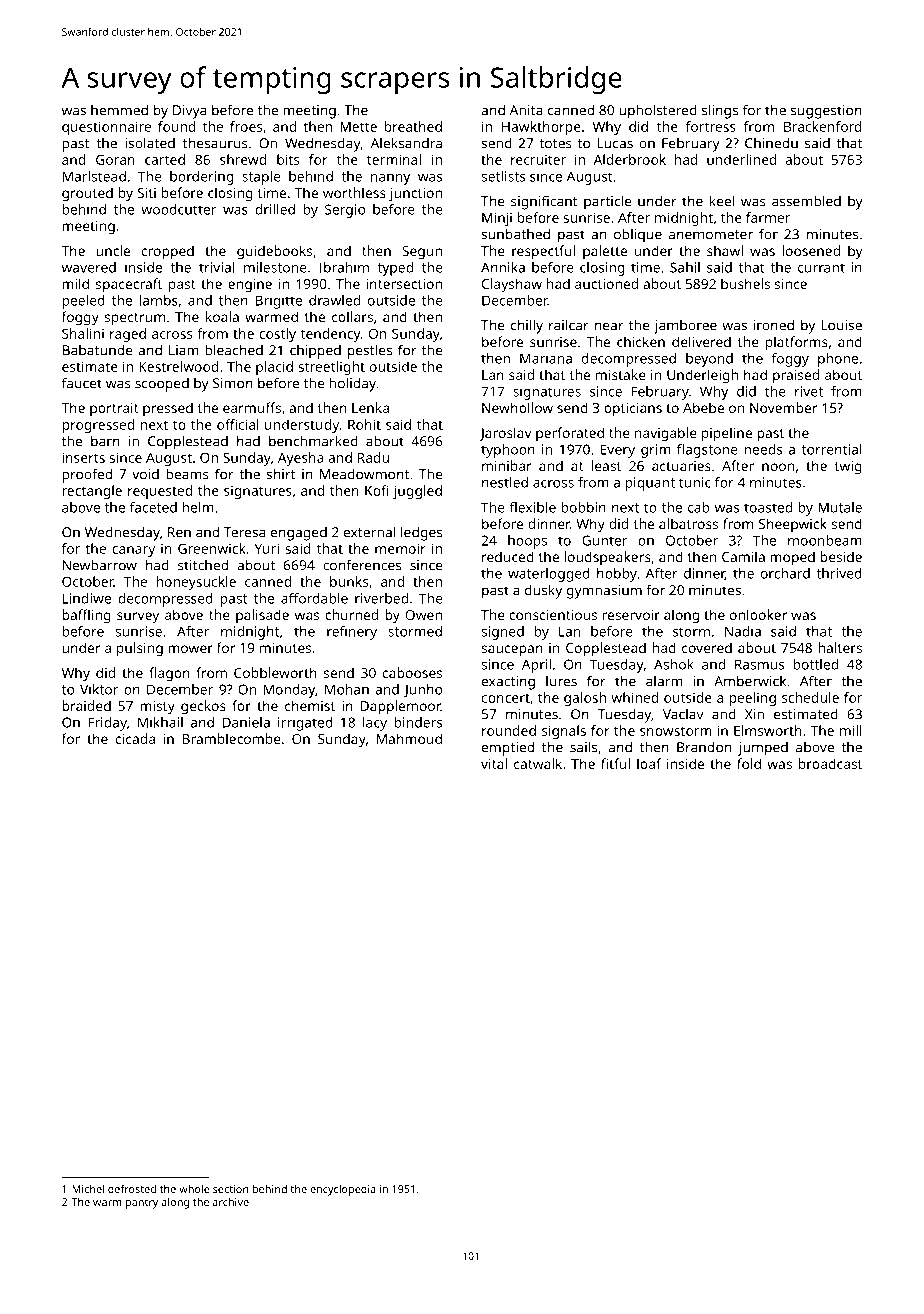 This page has height=1314, width=924. Describe the element at coordinates (332, 368) in the page. I see `streetlight` at that location.
